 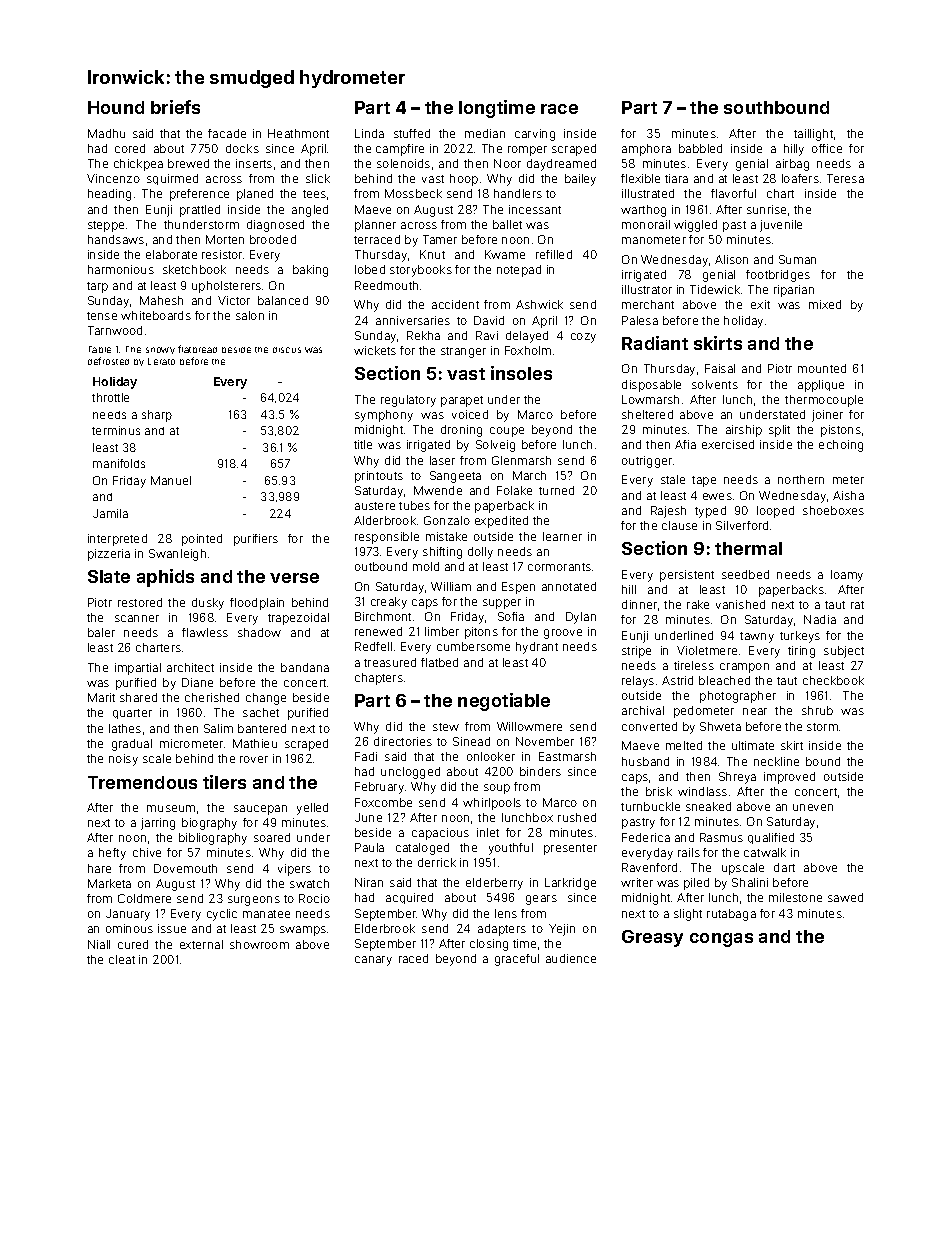 I want to click on handsaws, so click(x=116, y=239).
